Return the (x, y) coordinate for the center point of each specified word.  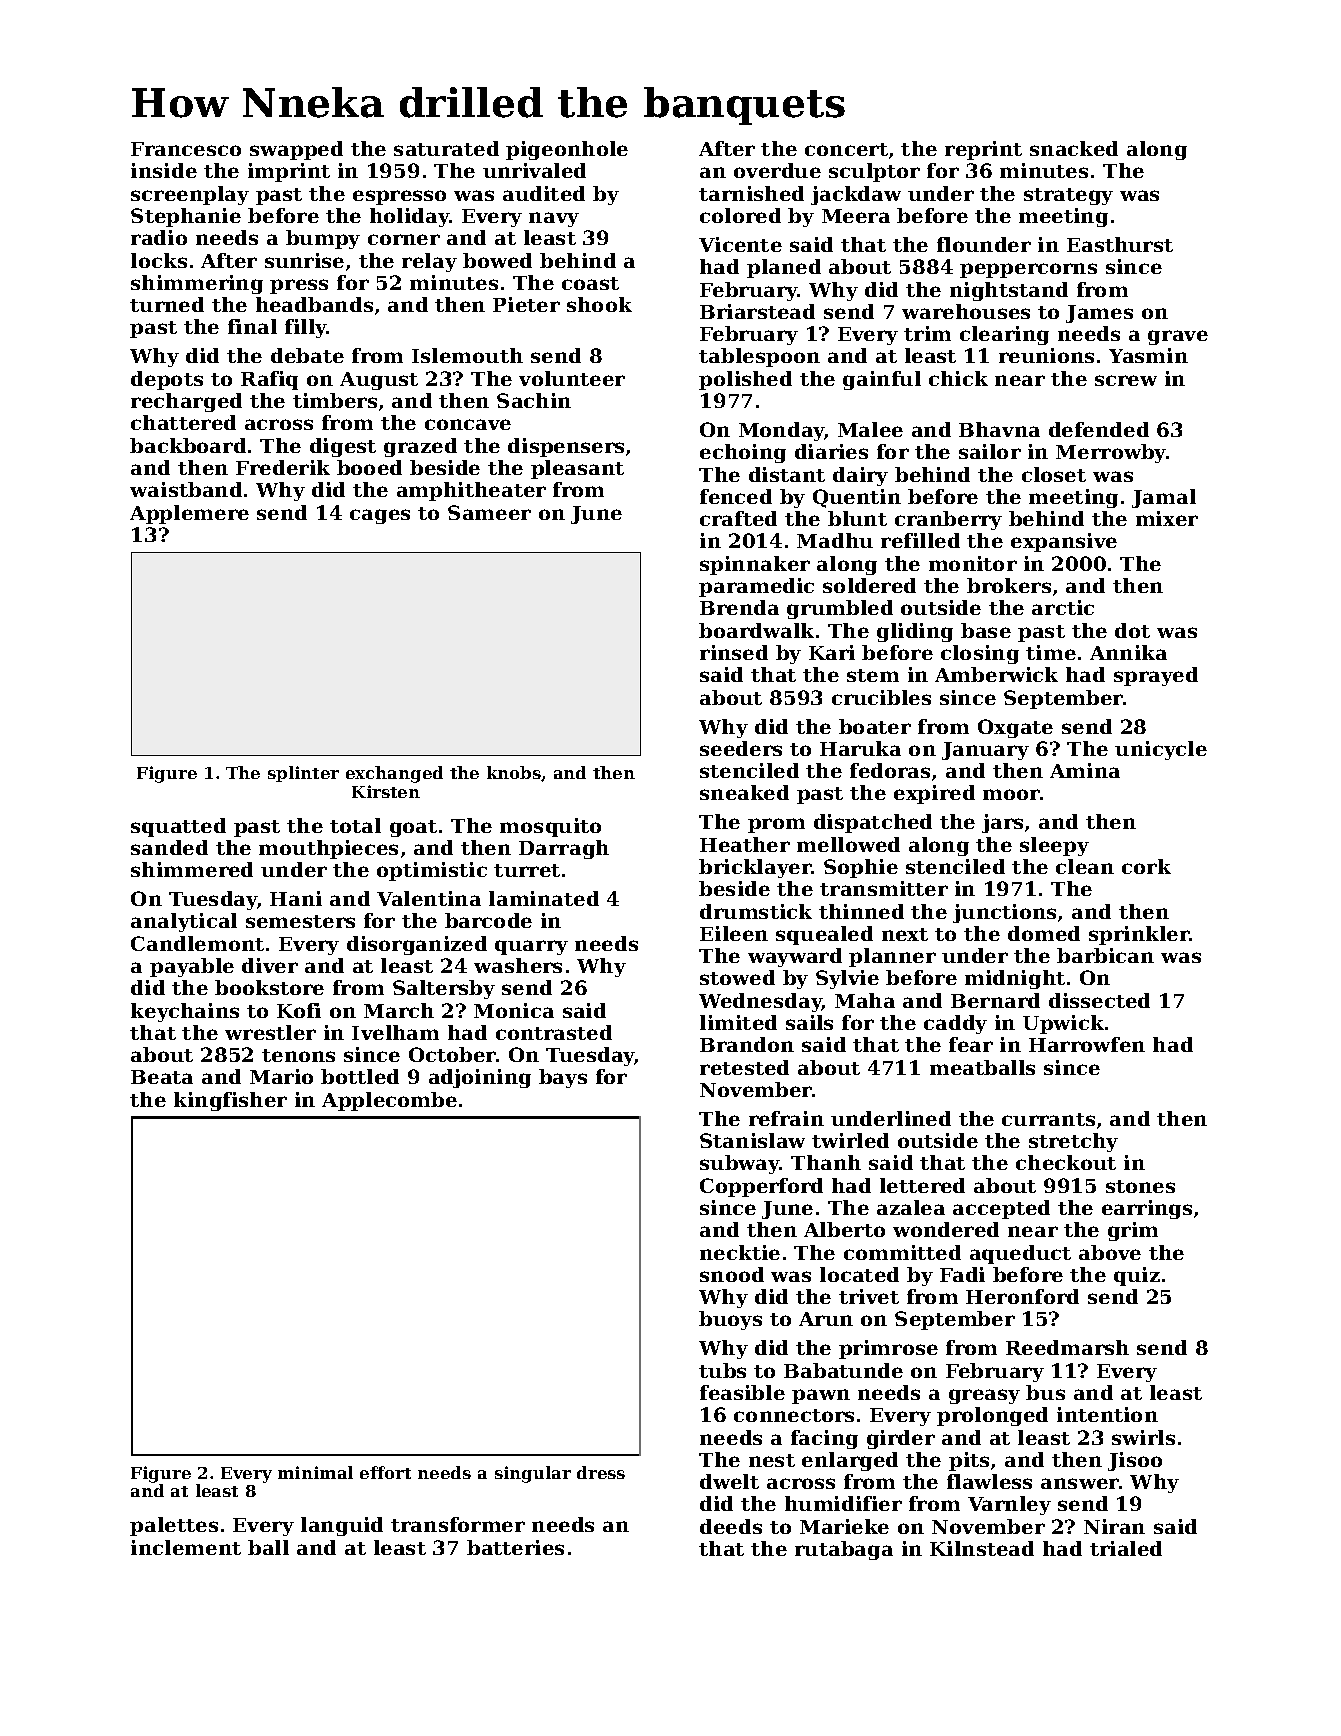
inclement (186, 1547)
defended (1099, 429)
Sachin (534, 400)
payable (192, 967)
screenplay (190, 195)
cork (1146, 866)
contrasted (554, 1032)
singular (533, 1474)
